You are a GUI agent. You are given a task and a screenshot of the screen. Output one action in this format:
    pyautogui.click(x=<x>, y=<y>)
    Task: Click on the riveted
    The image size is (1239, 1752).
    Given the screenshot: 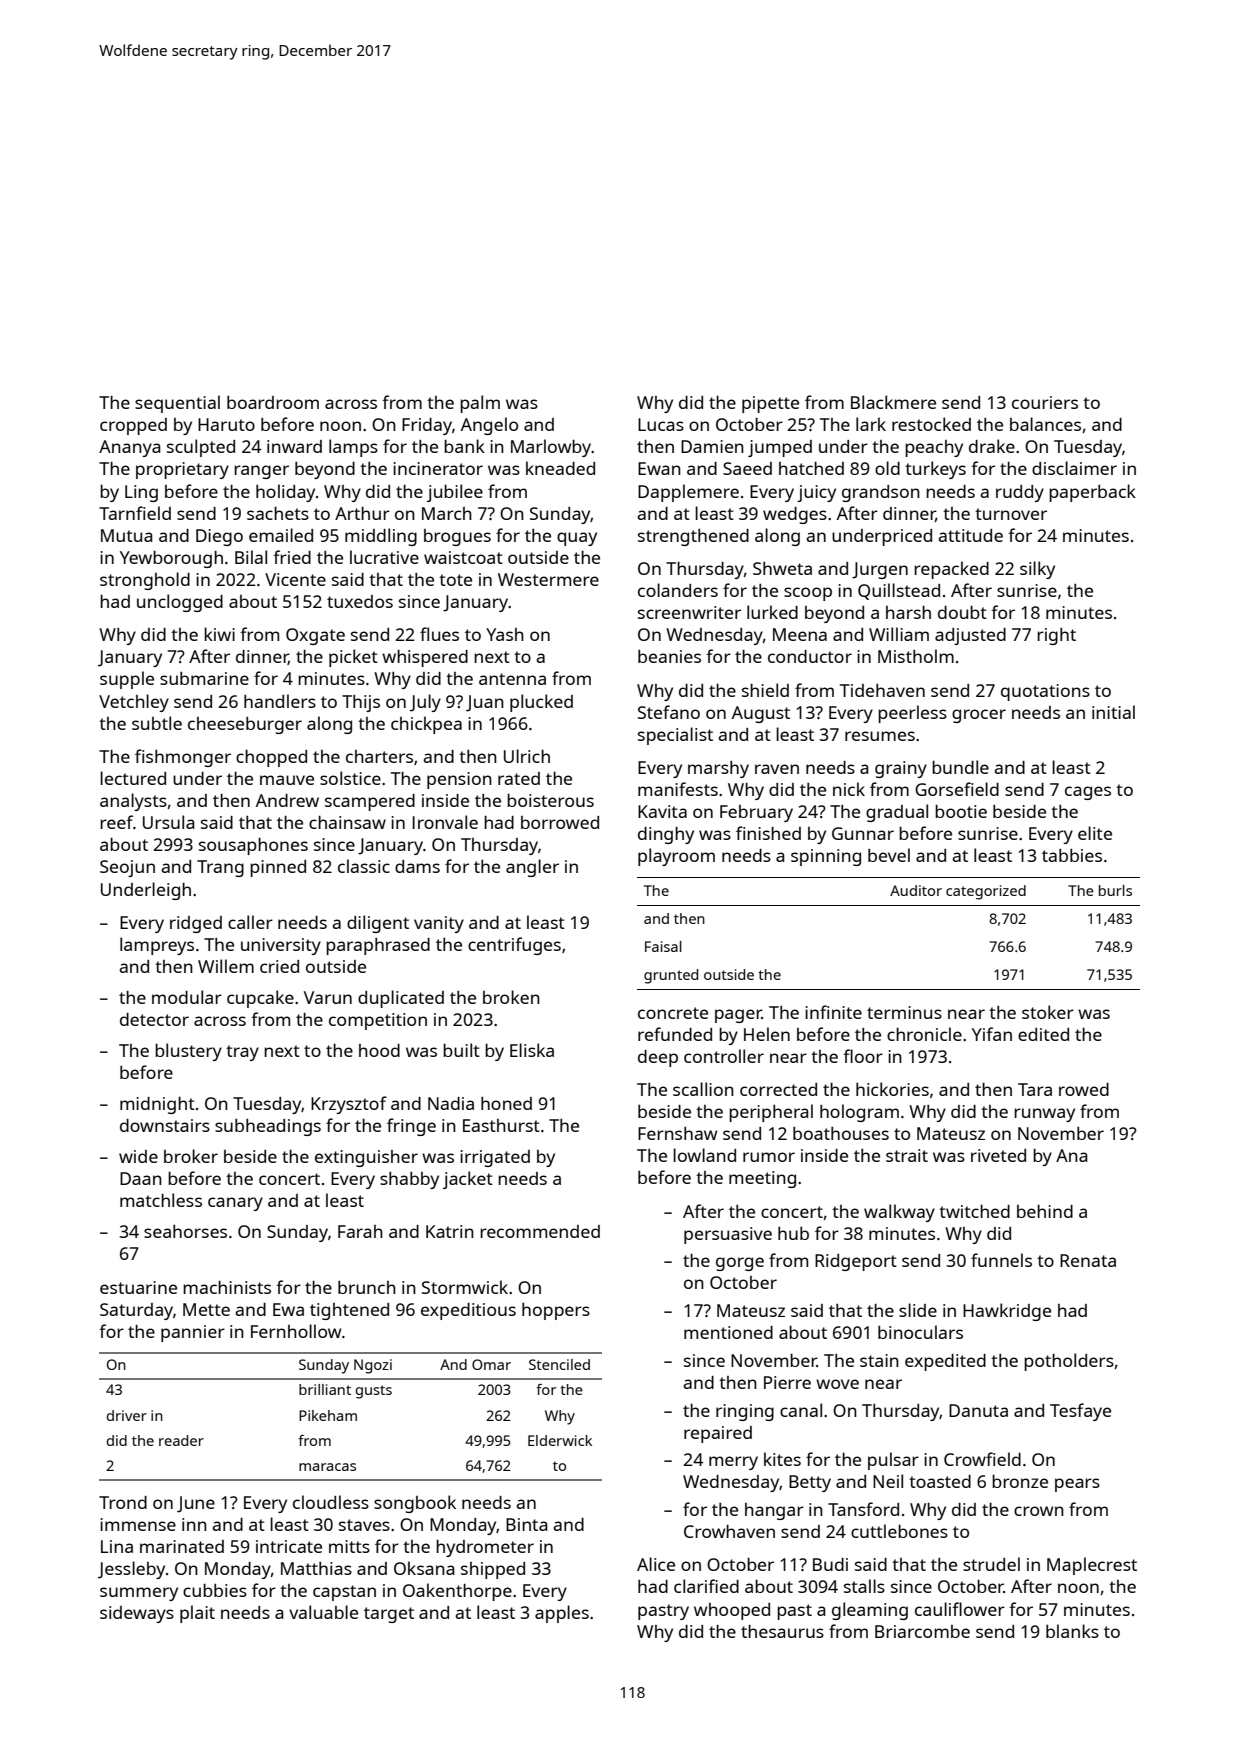 What is the action you would take?
    pyautogui.click(x=998, y=1155)
